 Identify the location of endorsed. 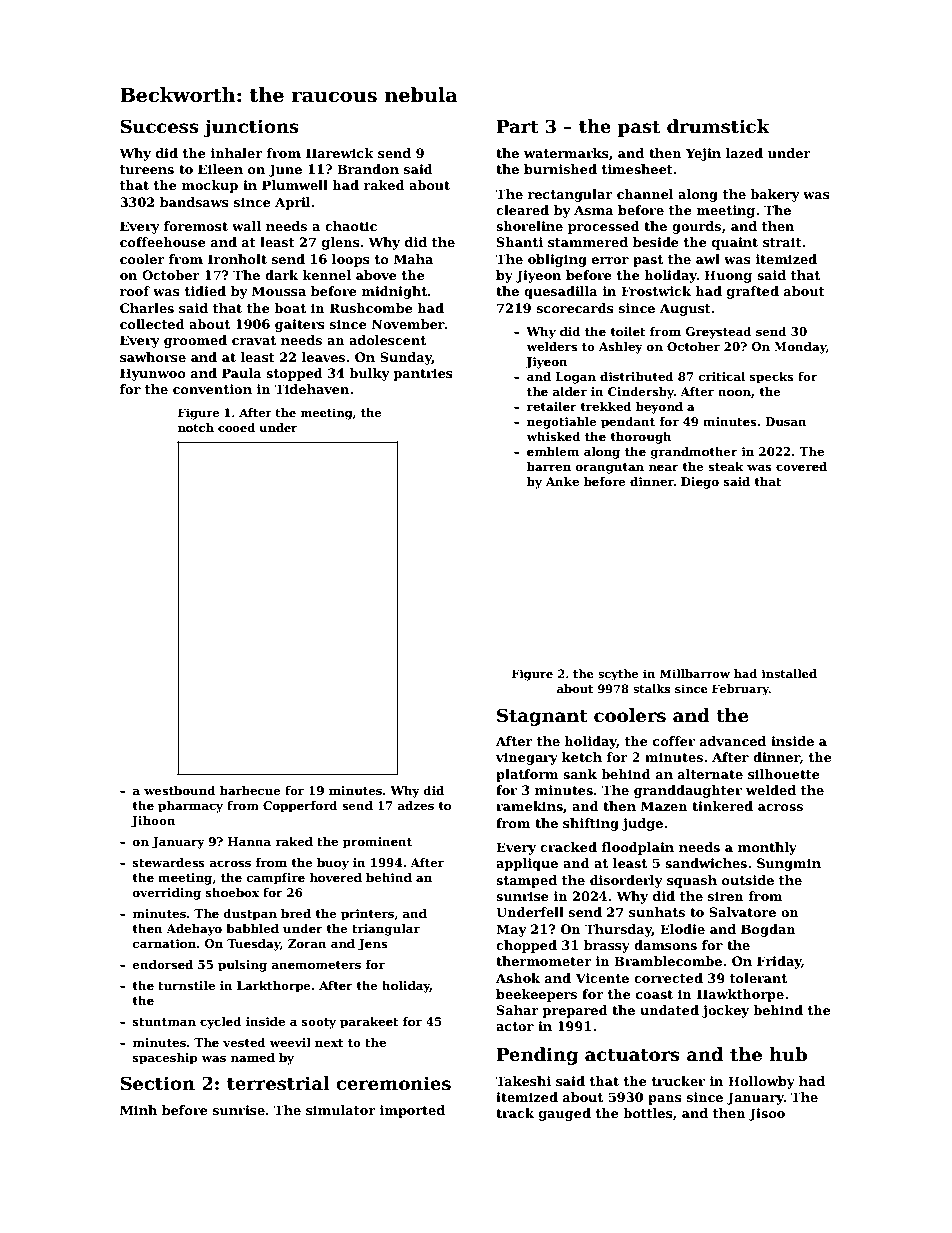
(163, 964).
